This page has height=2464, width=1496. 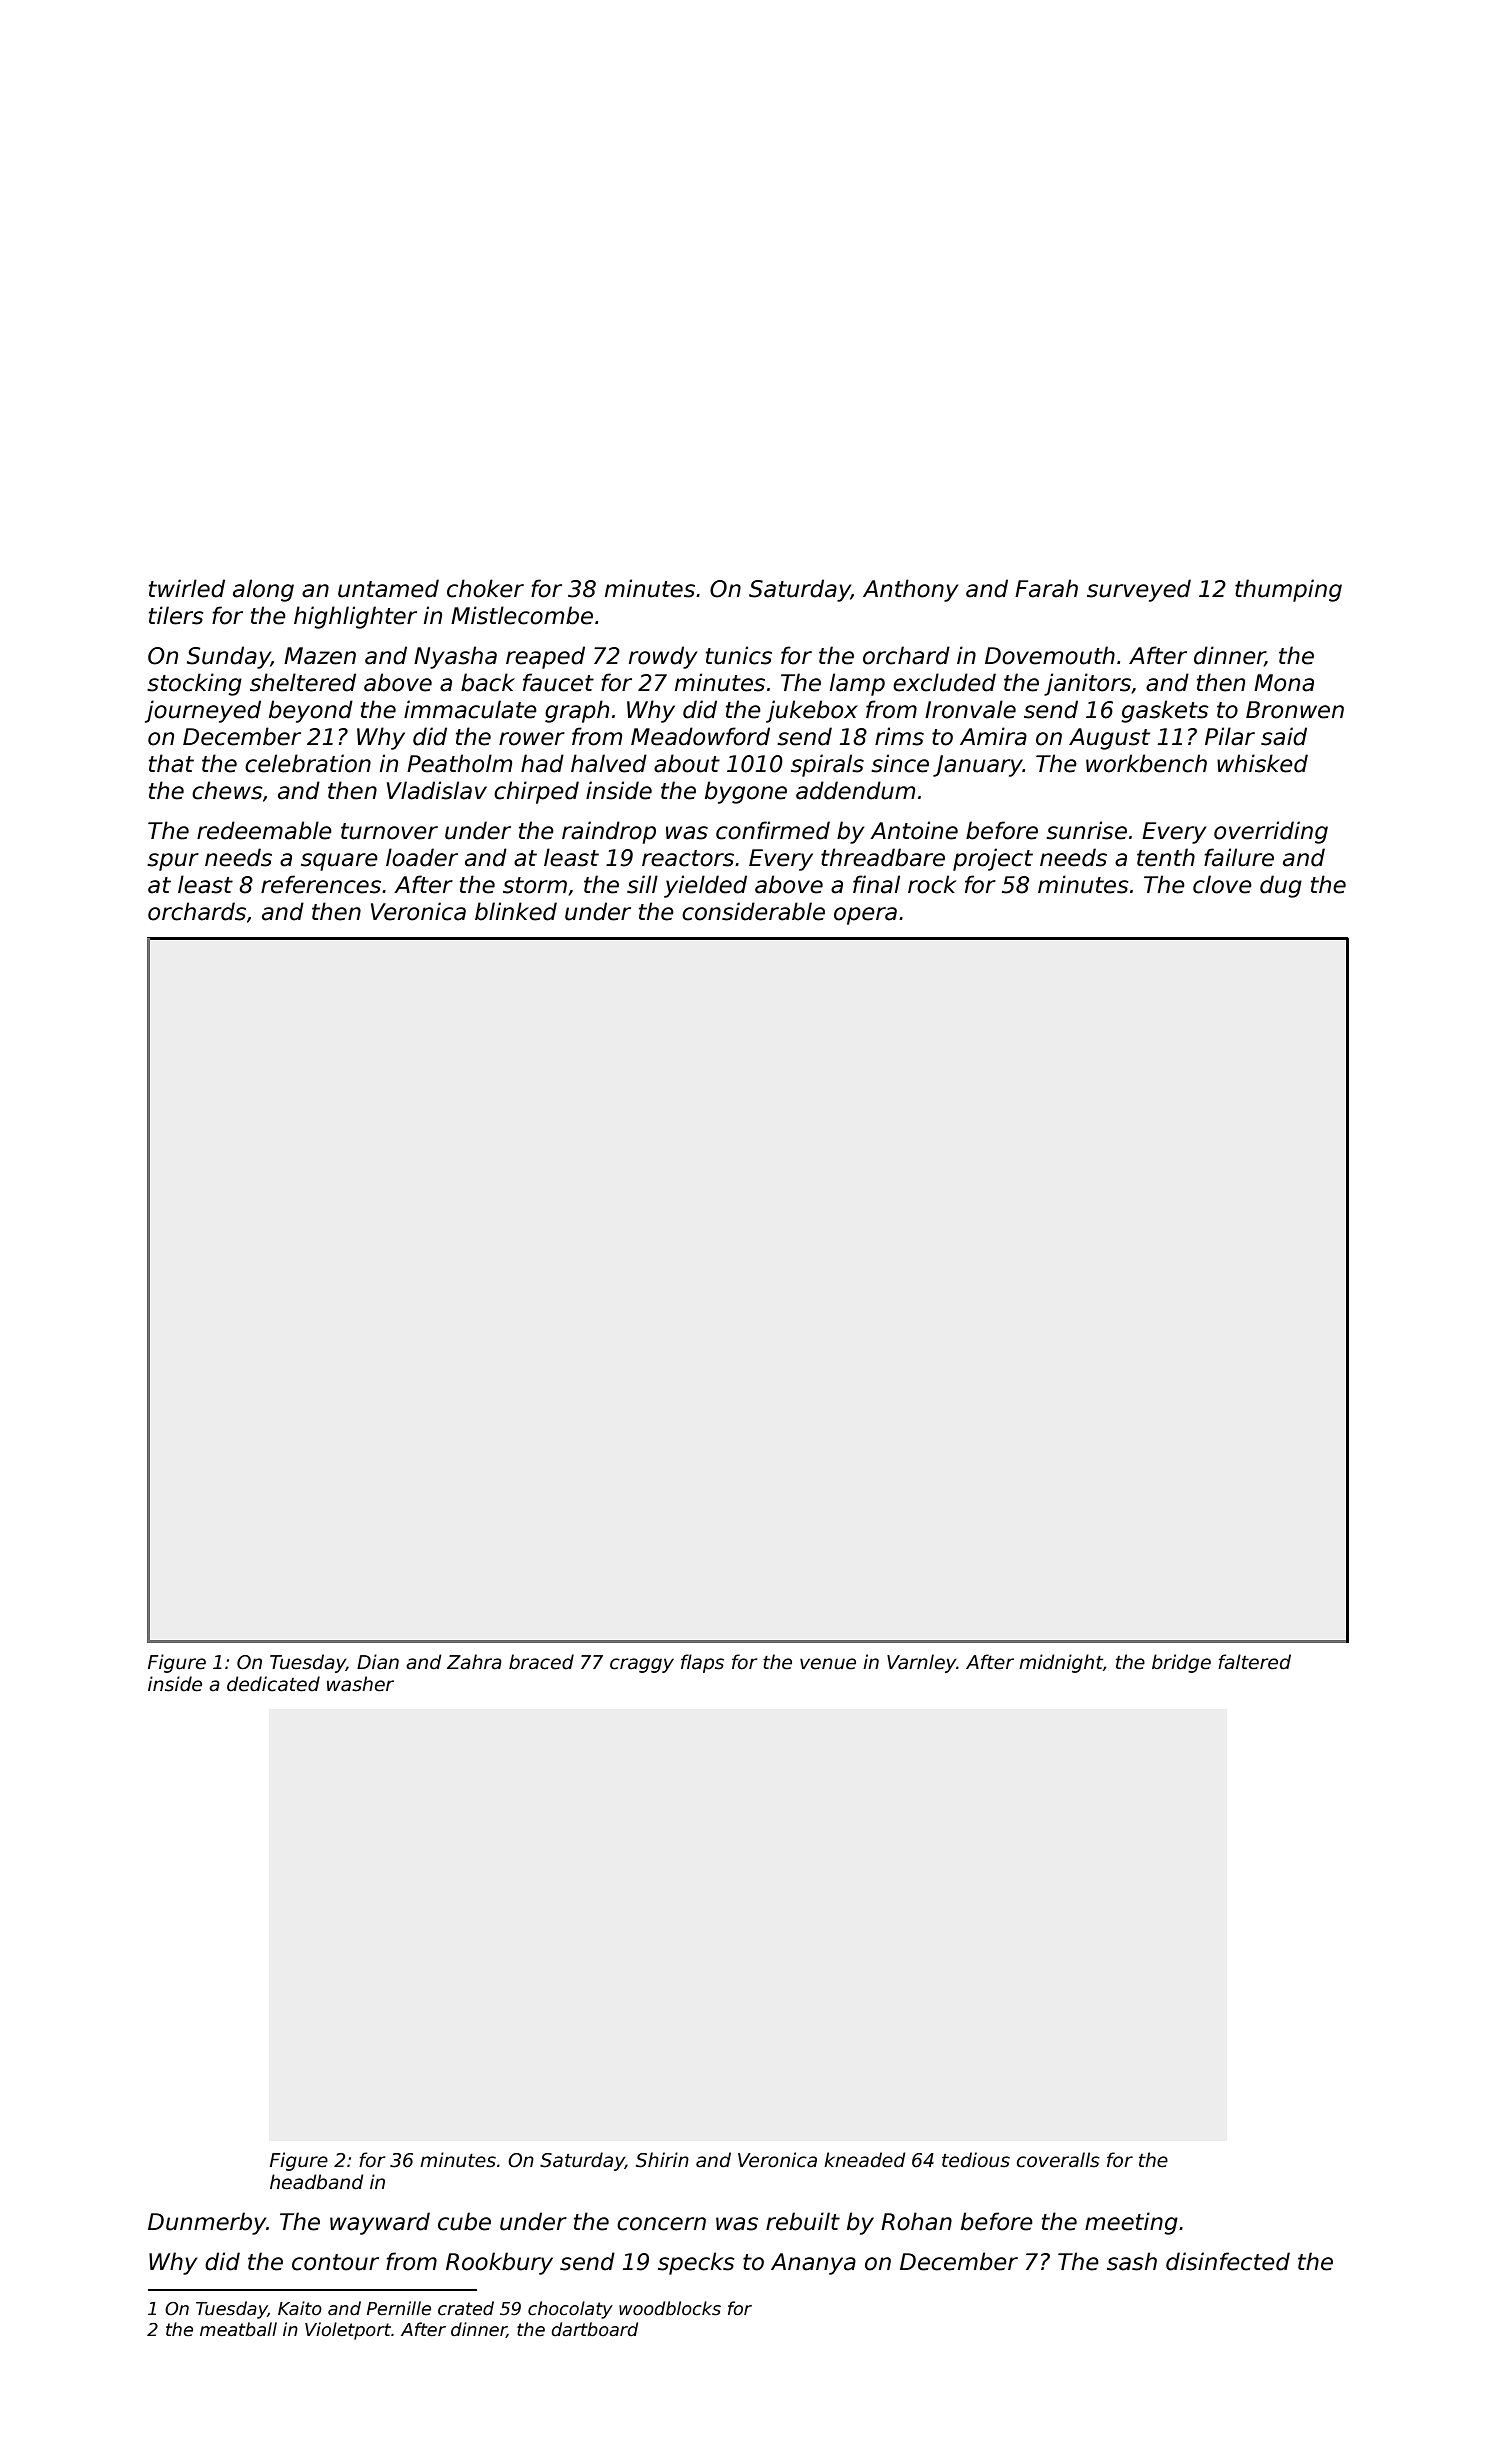 What do you see at coordinates (317, 2182) in the page?
I see `headband` at bounding box center [317, 2182].
